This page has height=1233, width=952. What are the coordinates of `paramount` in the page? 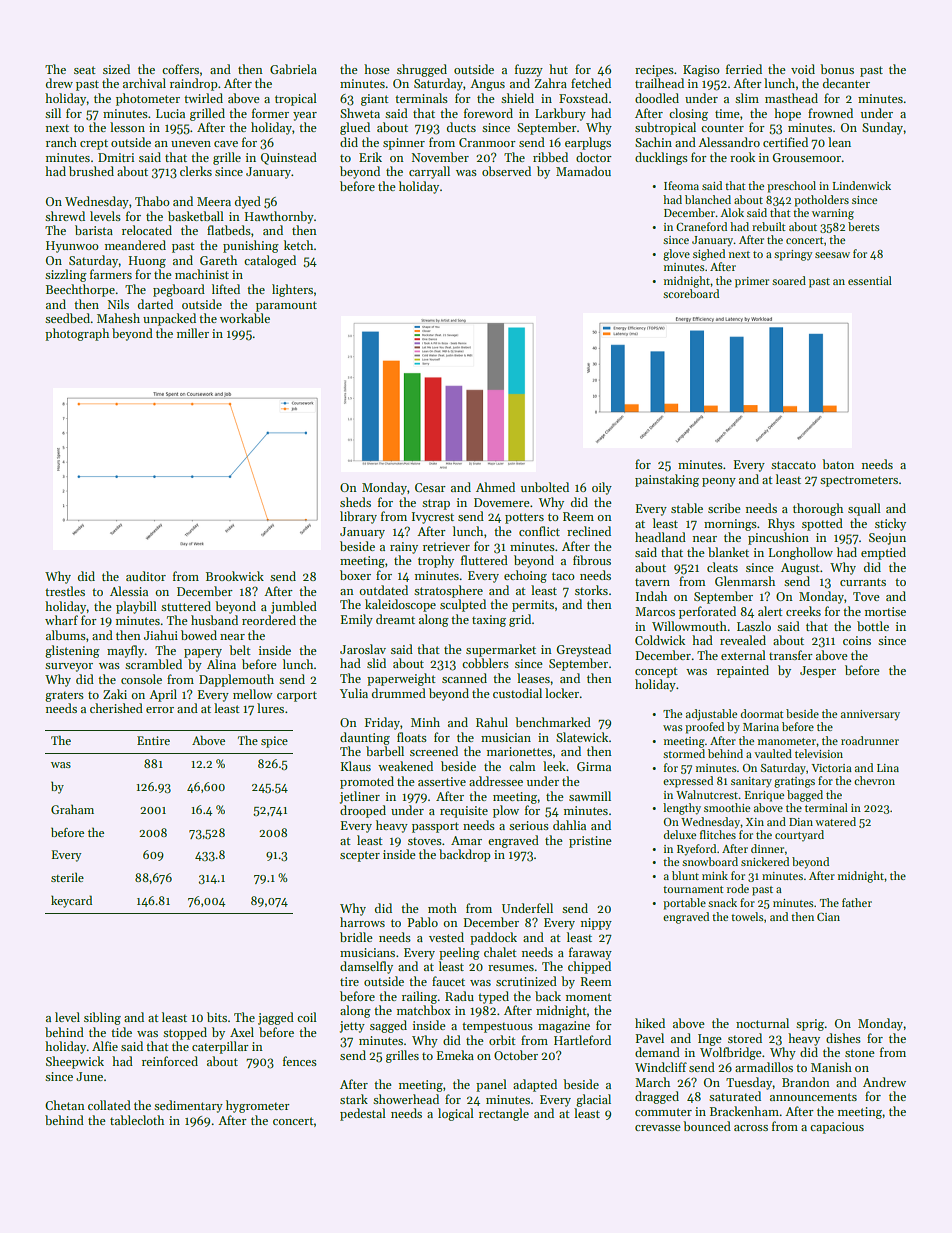 It's located at (286, 306).
